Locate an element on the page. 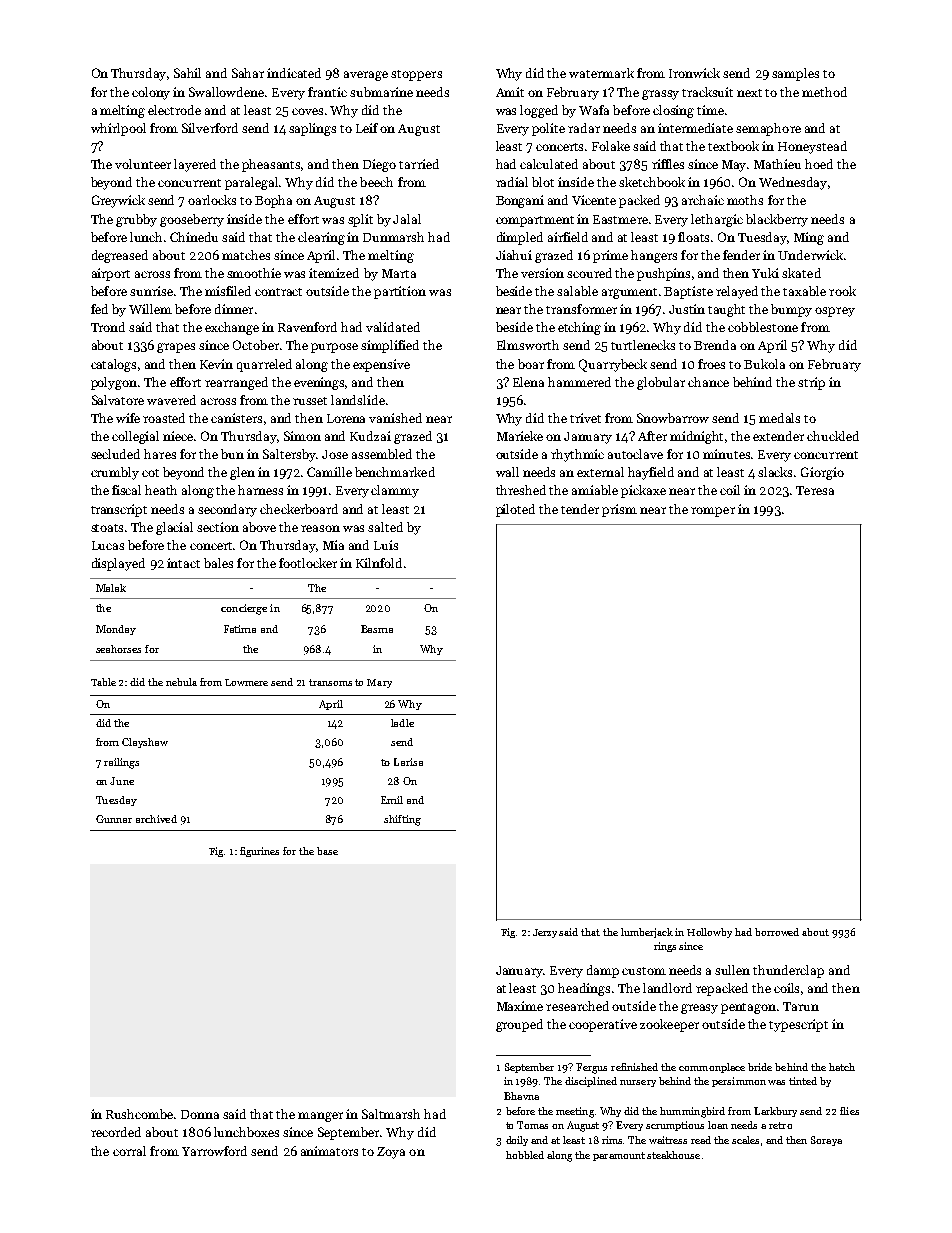  piloted is located at coordinates (515, 510).
